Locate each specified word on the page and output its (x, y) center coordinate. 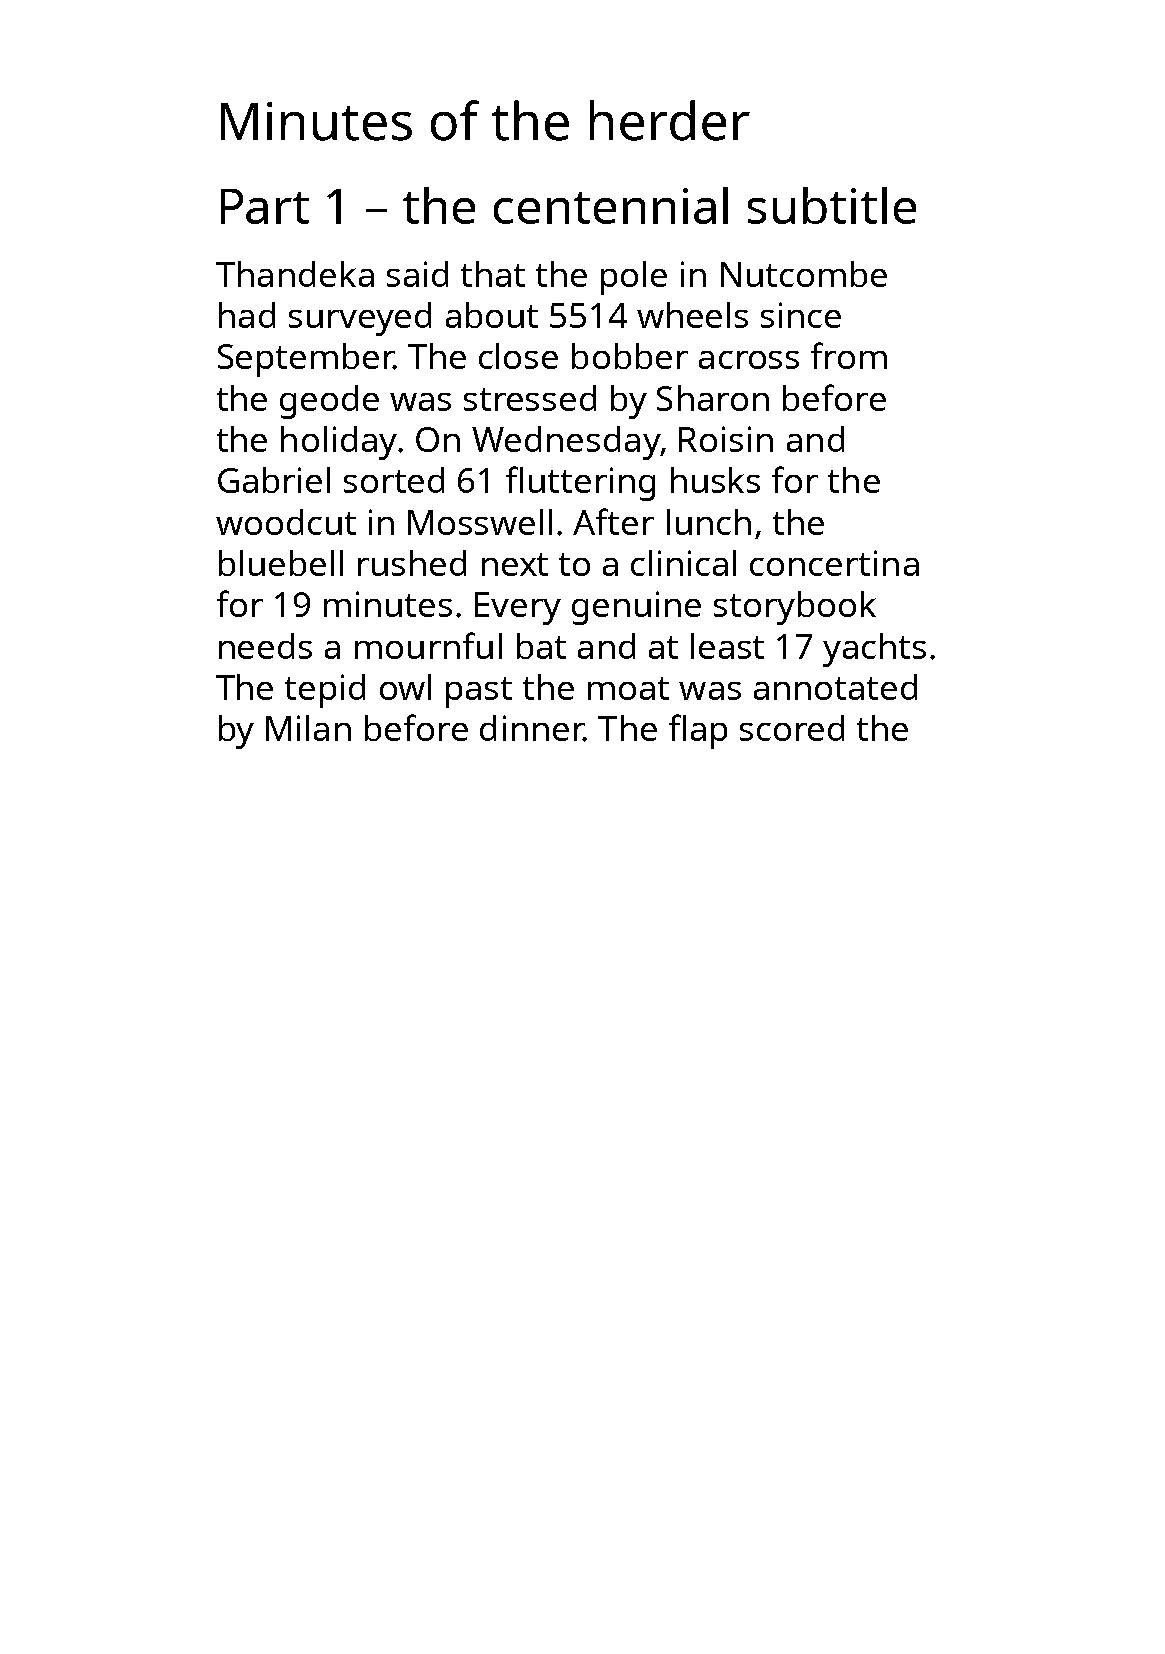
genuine (636, 608)
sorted (394, 480)
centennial (611, 205)
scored (792, 728)
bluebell (281, 563)
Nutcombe (804, 274)
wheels (692, 315)
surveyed (360, 319)
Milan (308, 728)
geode (329, 402)
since (801, 315)
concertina (834, 563)
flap (698, 731)
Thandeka (295, 274)
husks (715, 480)
